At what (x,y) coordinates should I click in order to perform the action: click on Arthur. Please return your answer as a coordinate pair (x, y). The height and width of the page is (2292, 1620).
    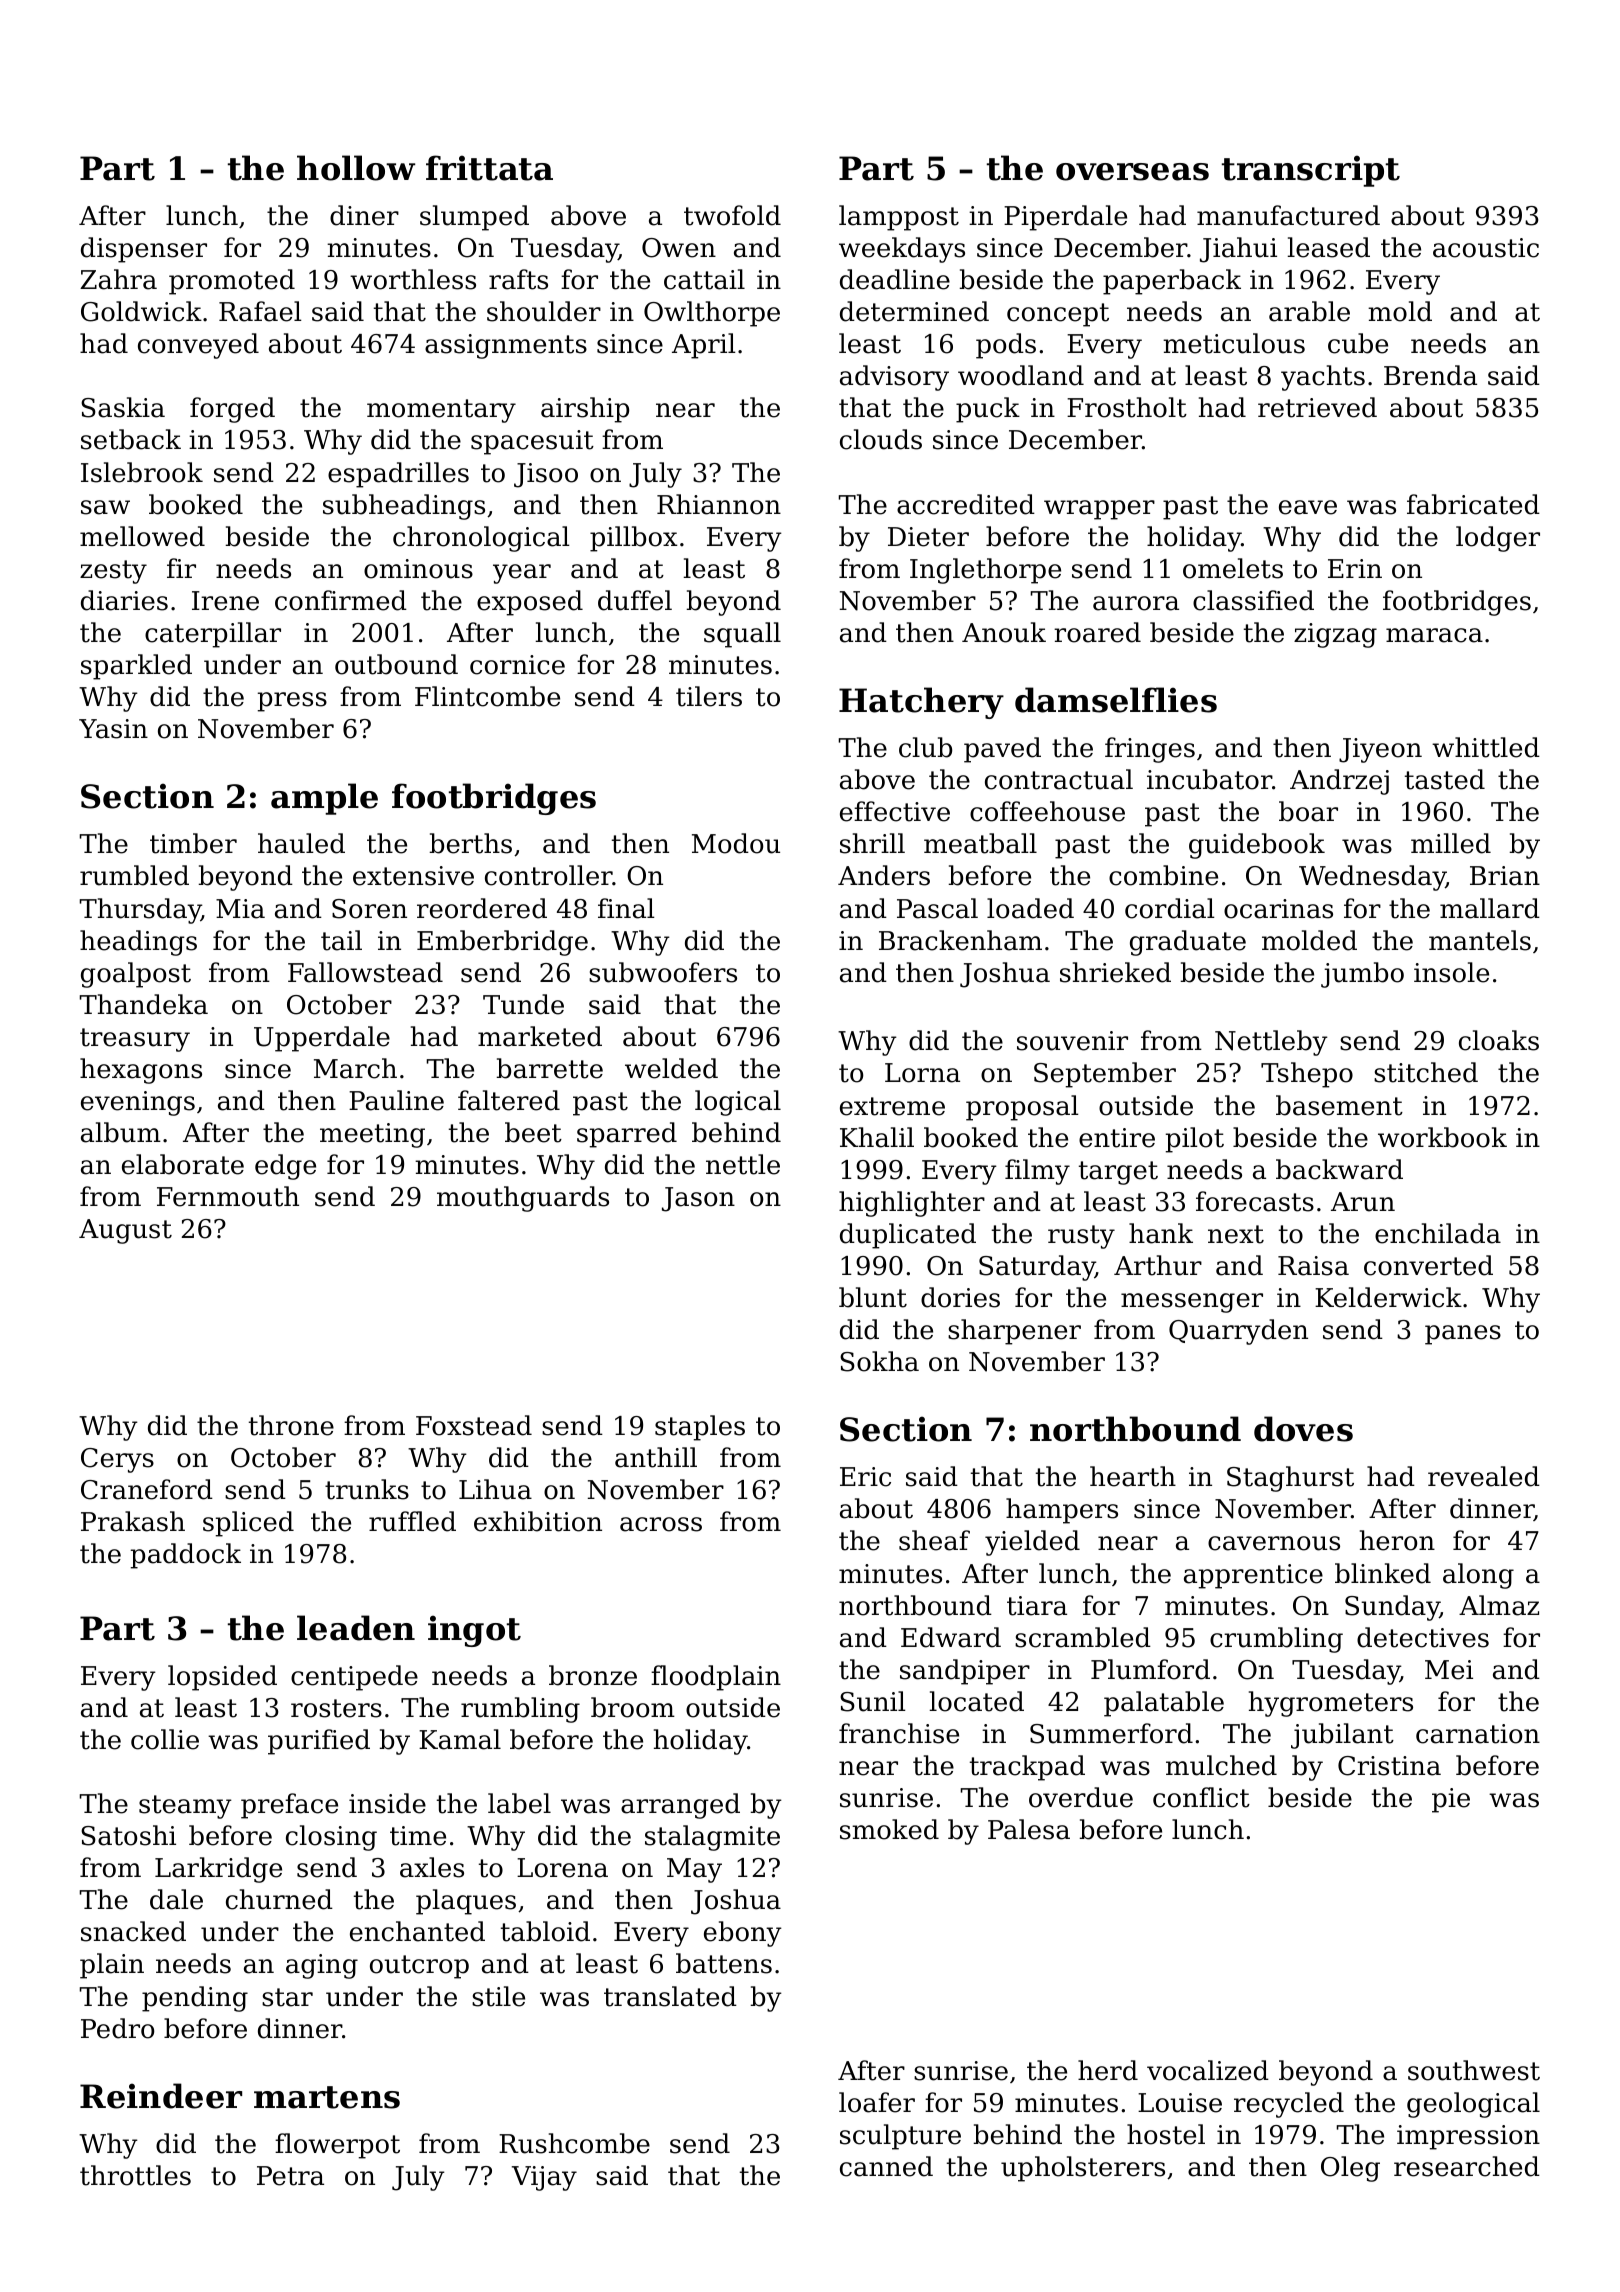
    Looking at the image, I should click on (1158, 1265).
